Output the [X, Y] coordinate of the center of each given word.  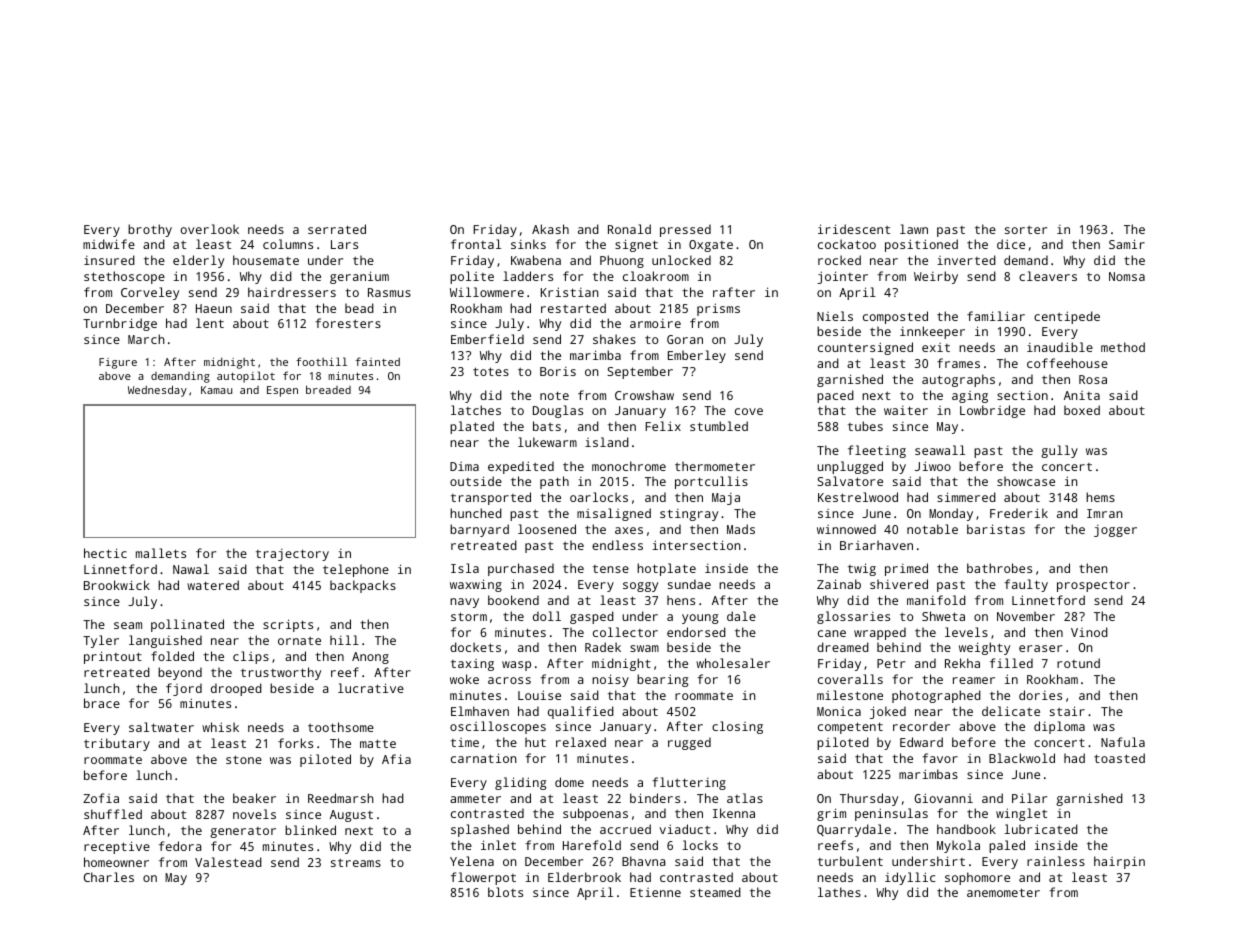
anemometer [1003, 892]
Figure [118, 363]
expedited [521, 467]
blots [505, 892]
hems [1100, 497]
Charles [109, 877]
